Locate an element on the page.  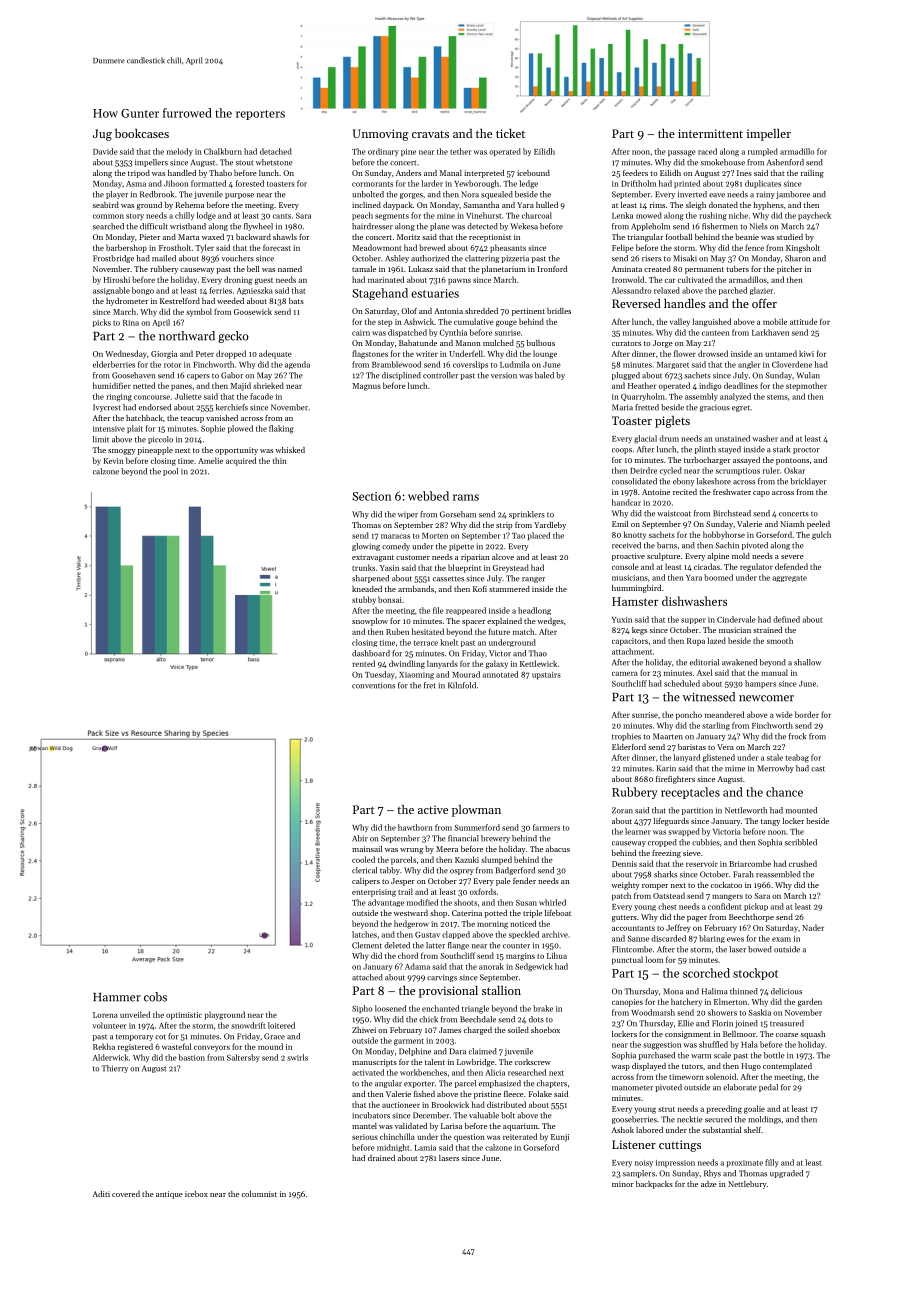
Thierry is located at coordinates (114, 1069).
